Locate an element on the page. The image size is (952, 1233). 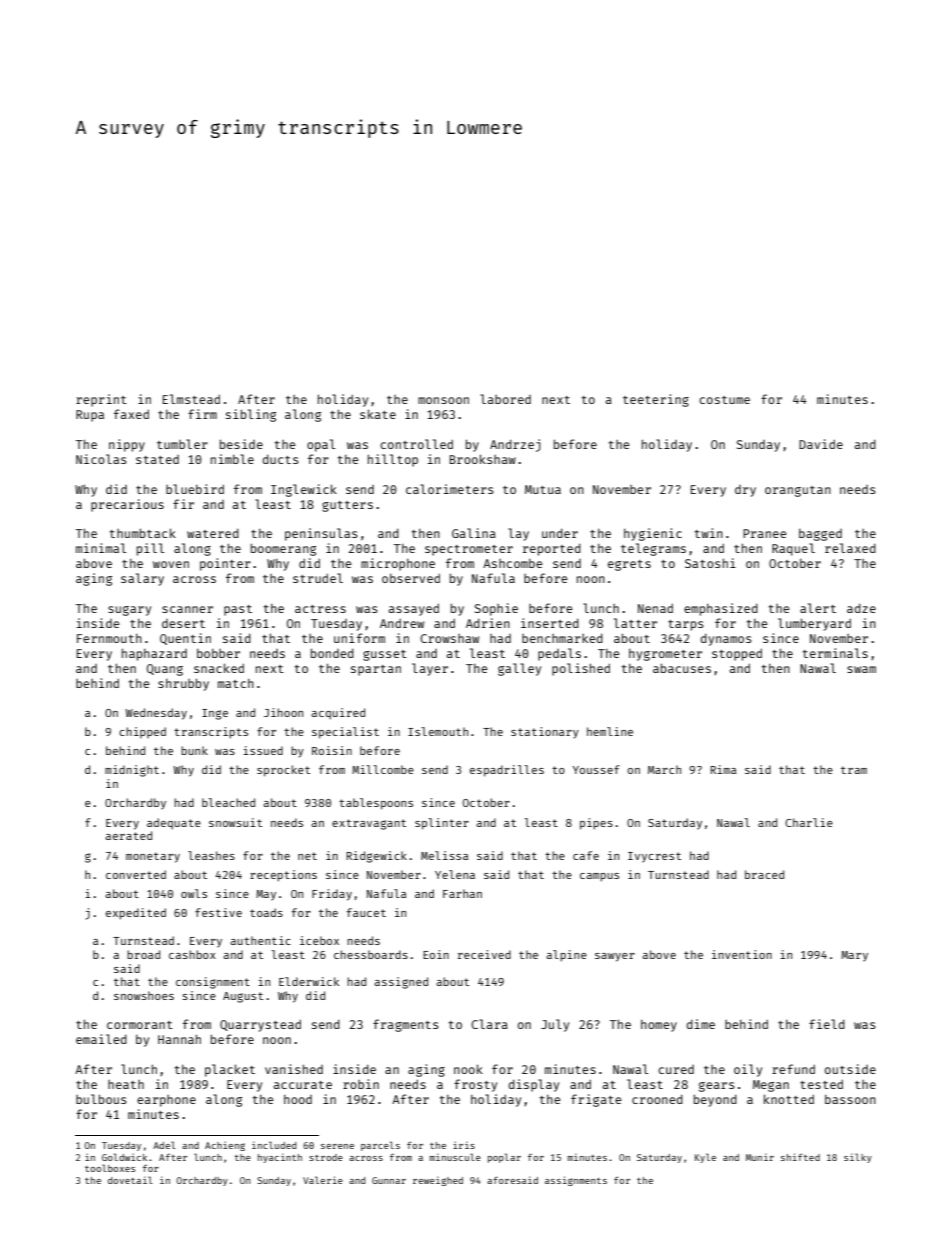
chipped is located at coordinates (142, 732).
